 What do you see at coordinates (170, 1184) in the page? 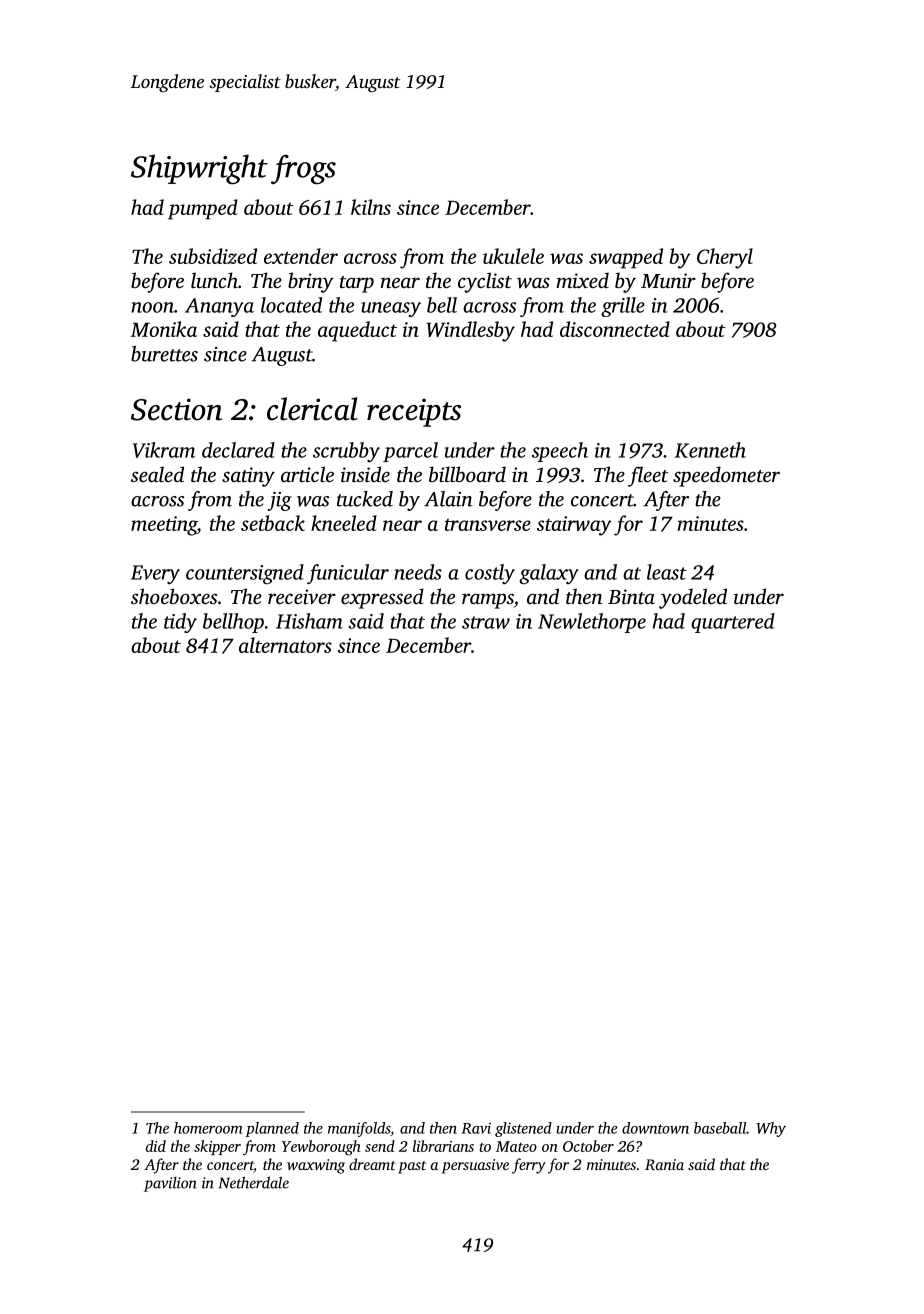
I see `pavilion` at bounding box center [170, 1184].
